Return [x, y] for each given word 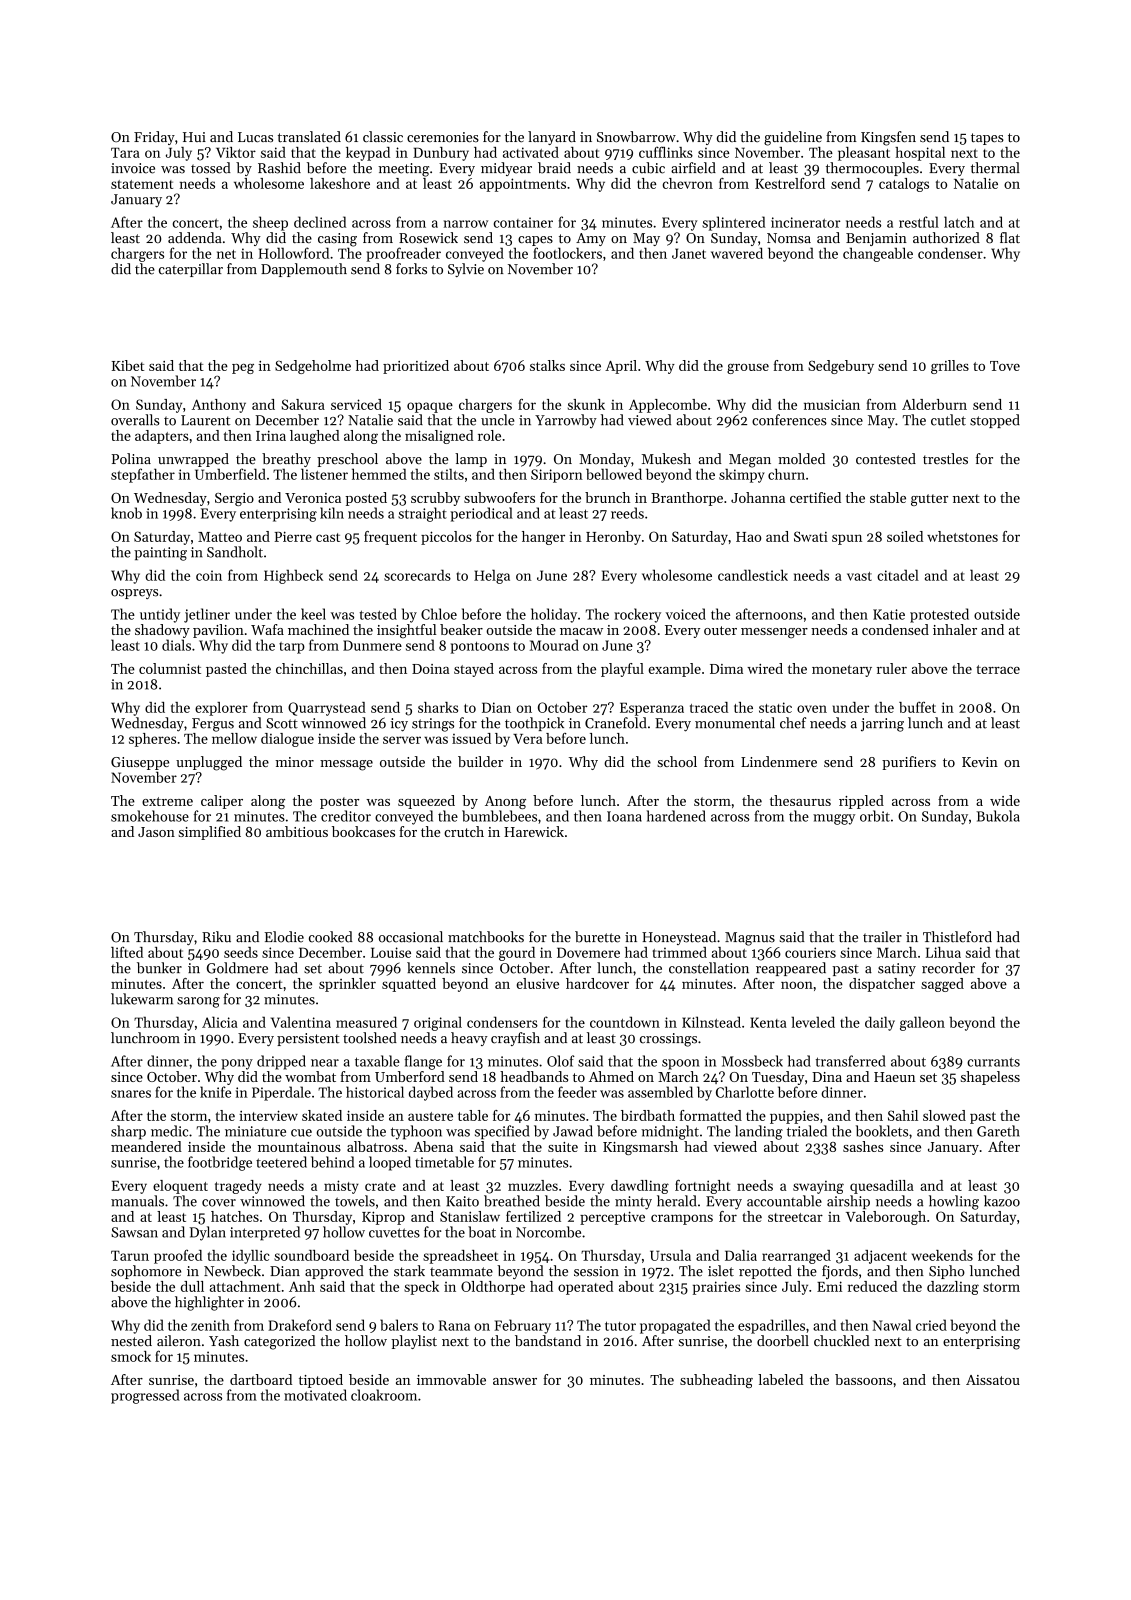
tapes [987, 139]
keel [313, 614]
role [489, 435]
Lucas [255, 137]
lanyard [552, 138]
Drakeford [300, 1325]
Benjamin [876, 239]
